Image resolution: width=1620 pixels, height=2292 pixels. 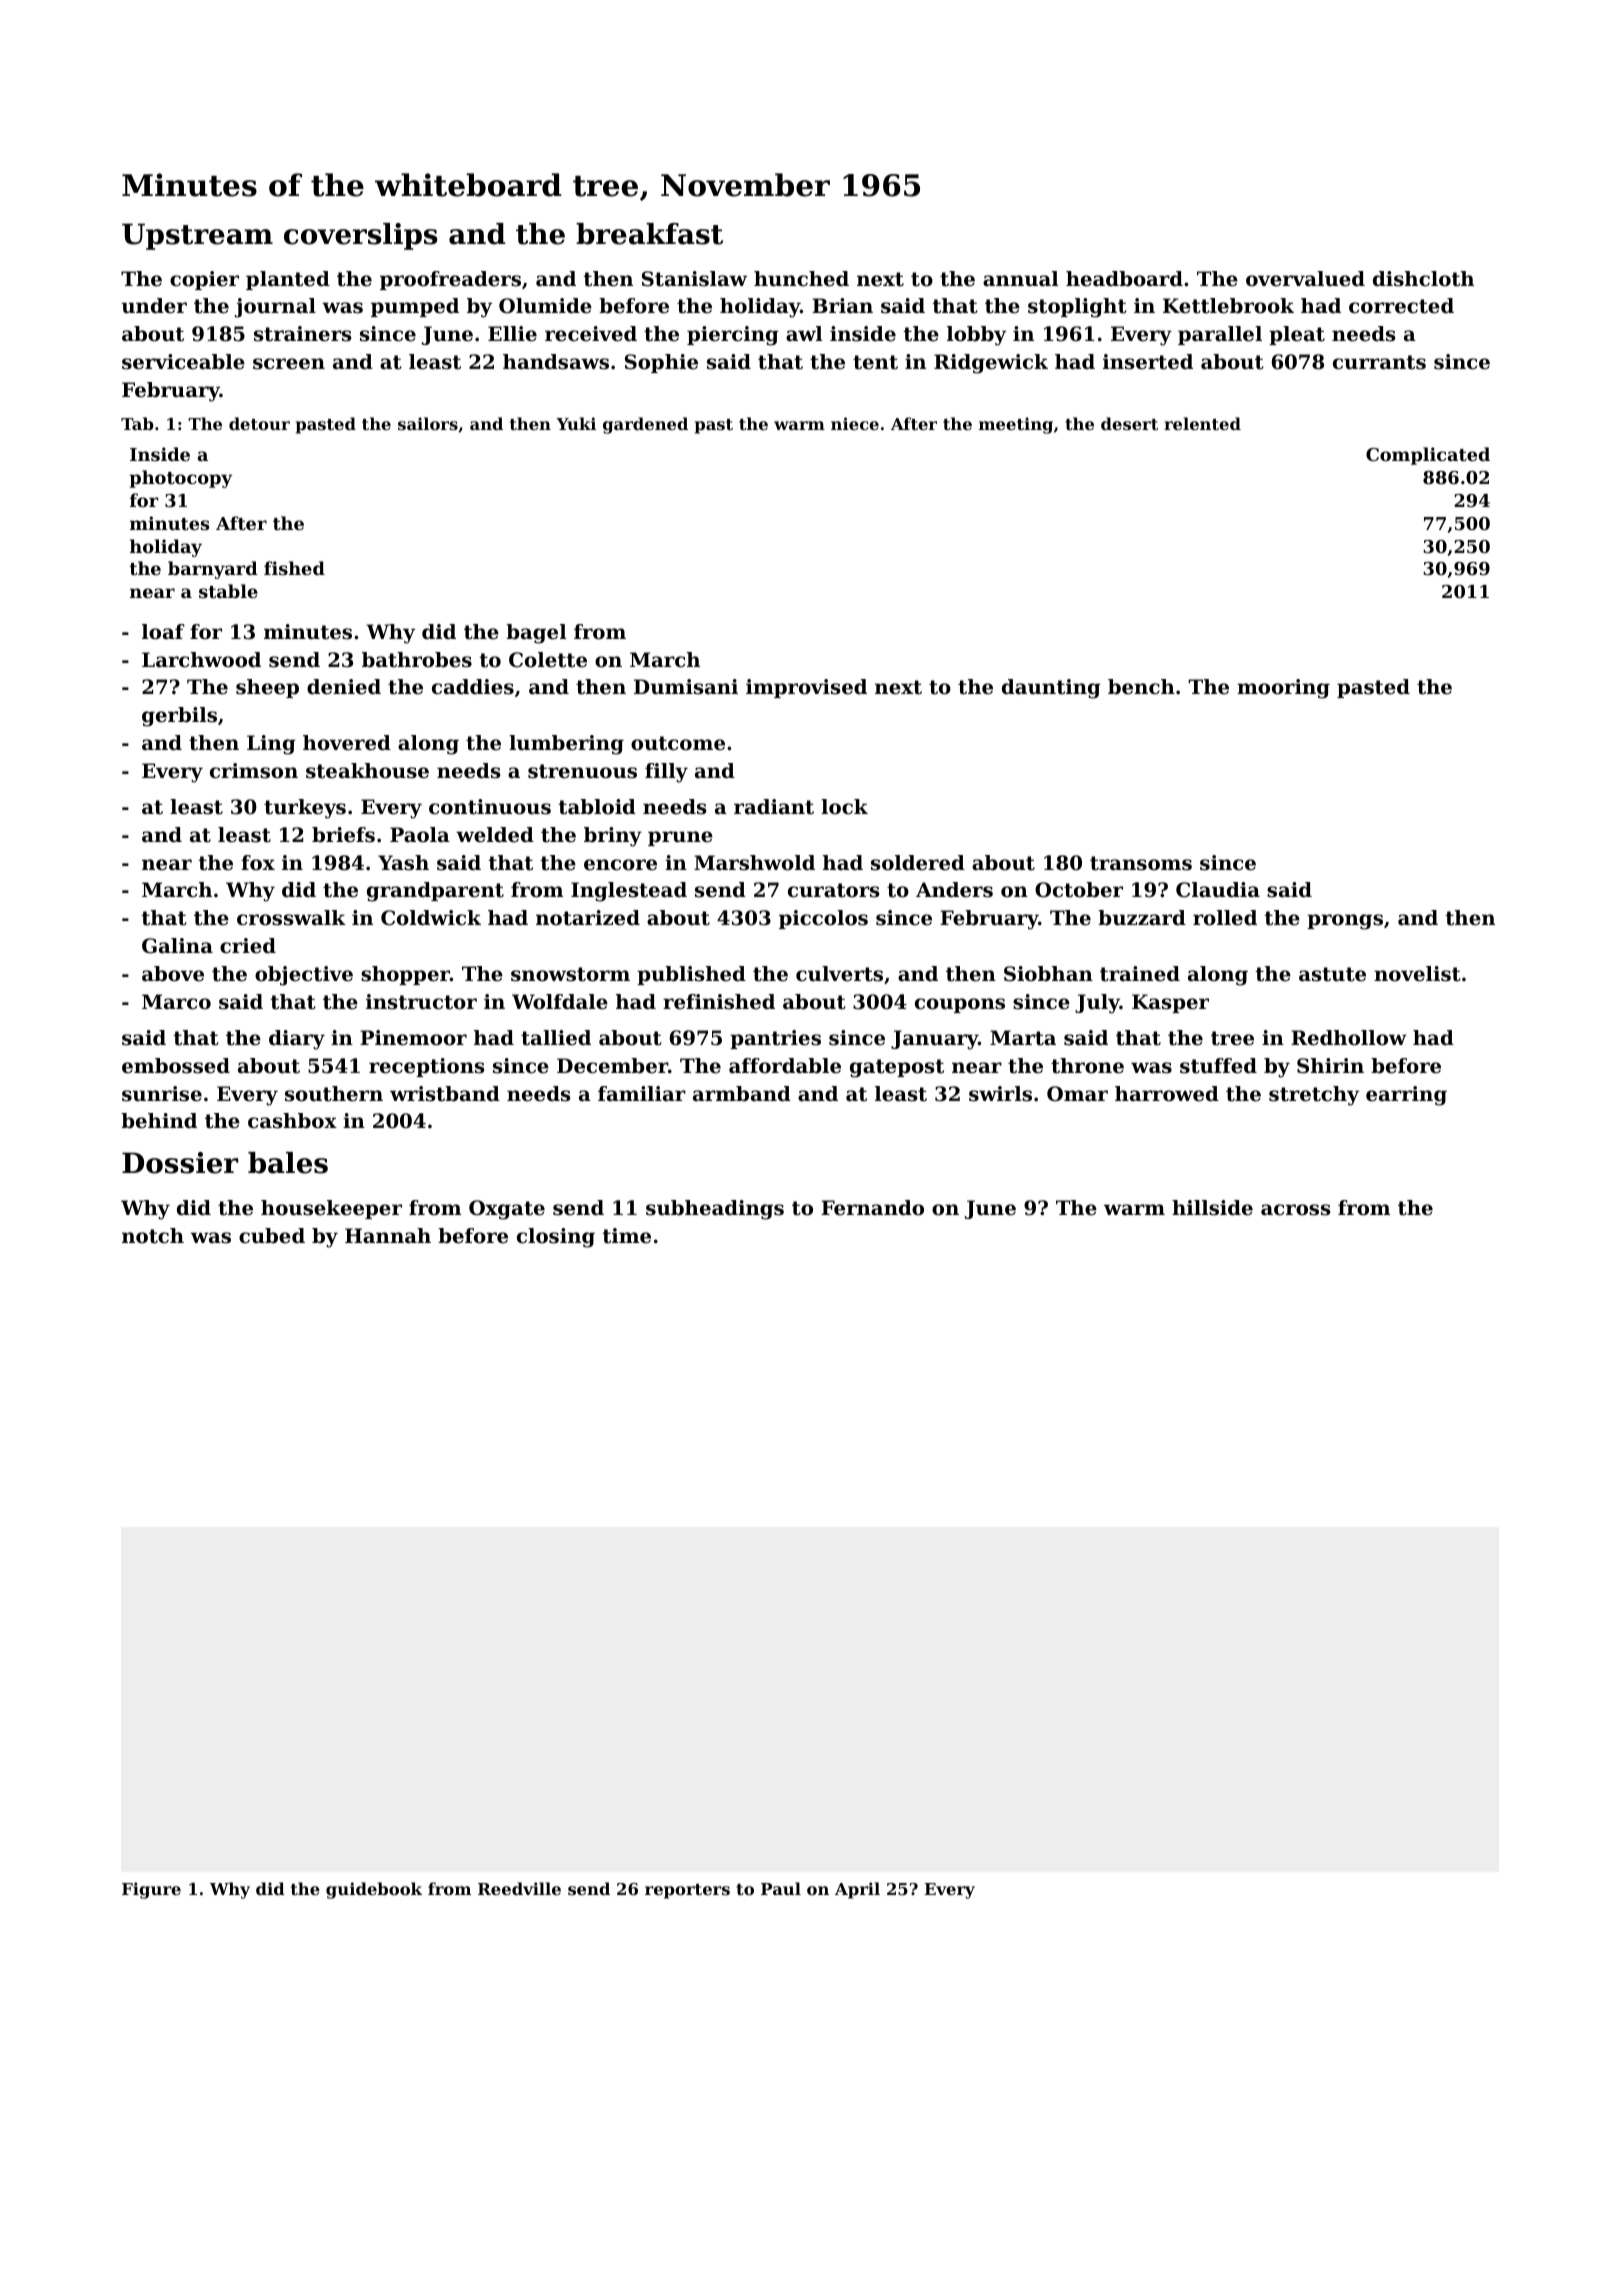 What do you see at coordinates (1048, 974) in the screenshot?
I see `Siobhan` at bounding box center [1048, 974].
